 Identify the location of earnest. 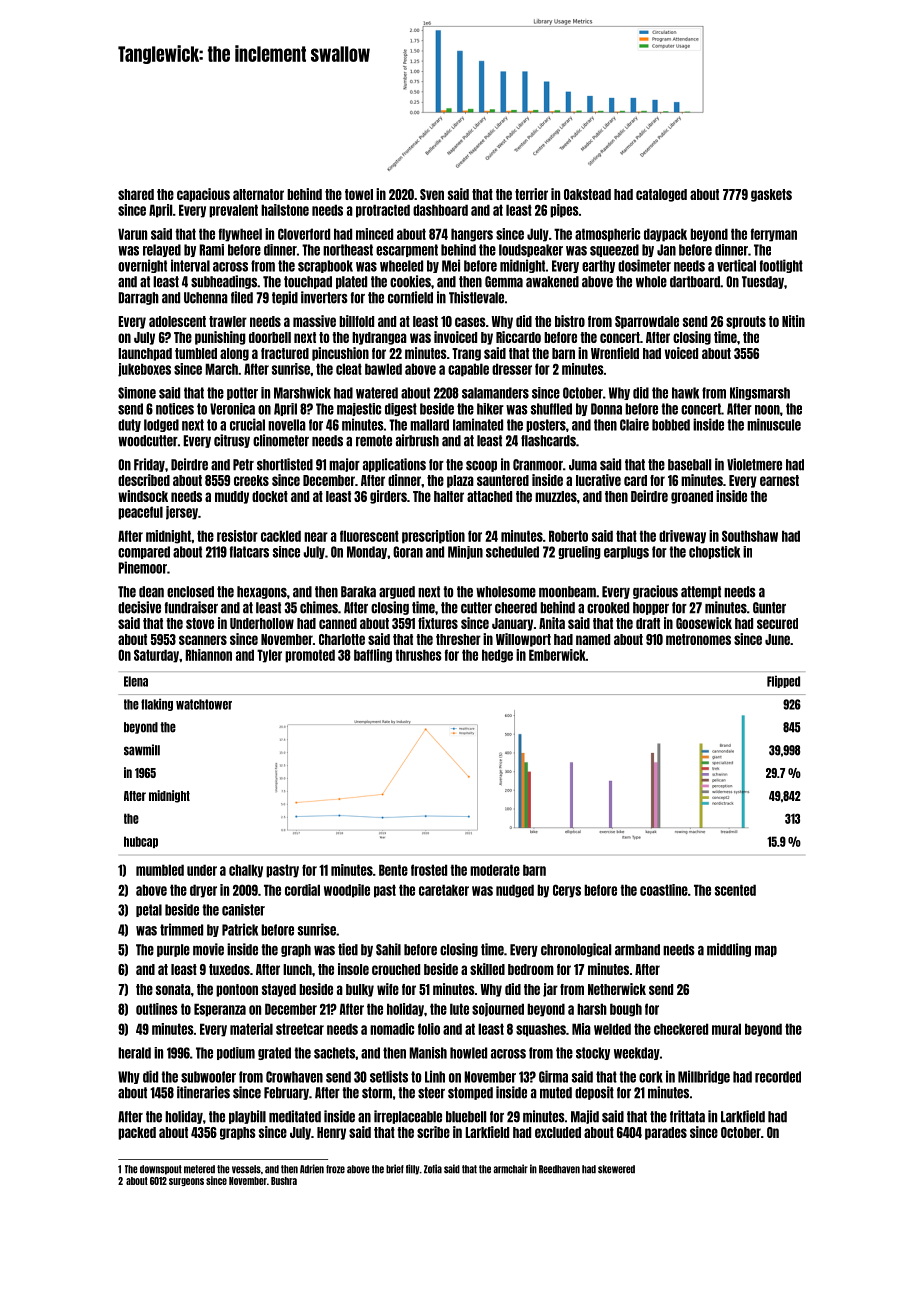
(779, 480).
